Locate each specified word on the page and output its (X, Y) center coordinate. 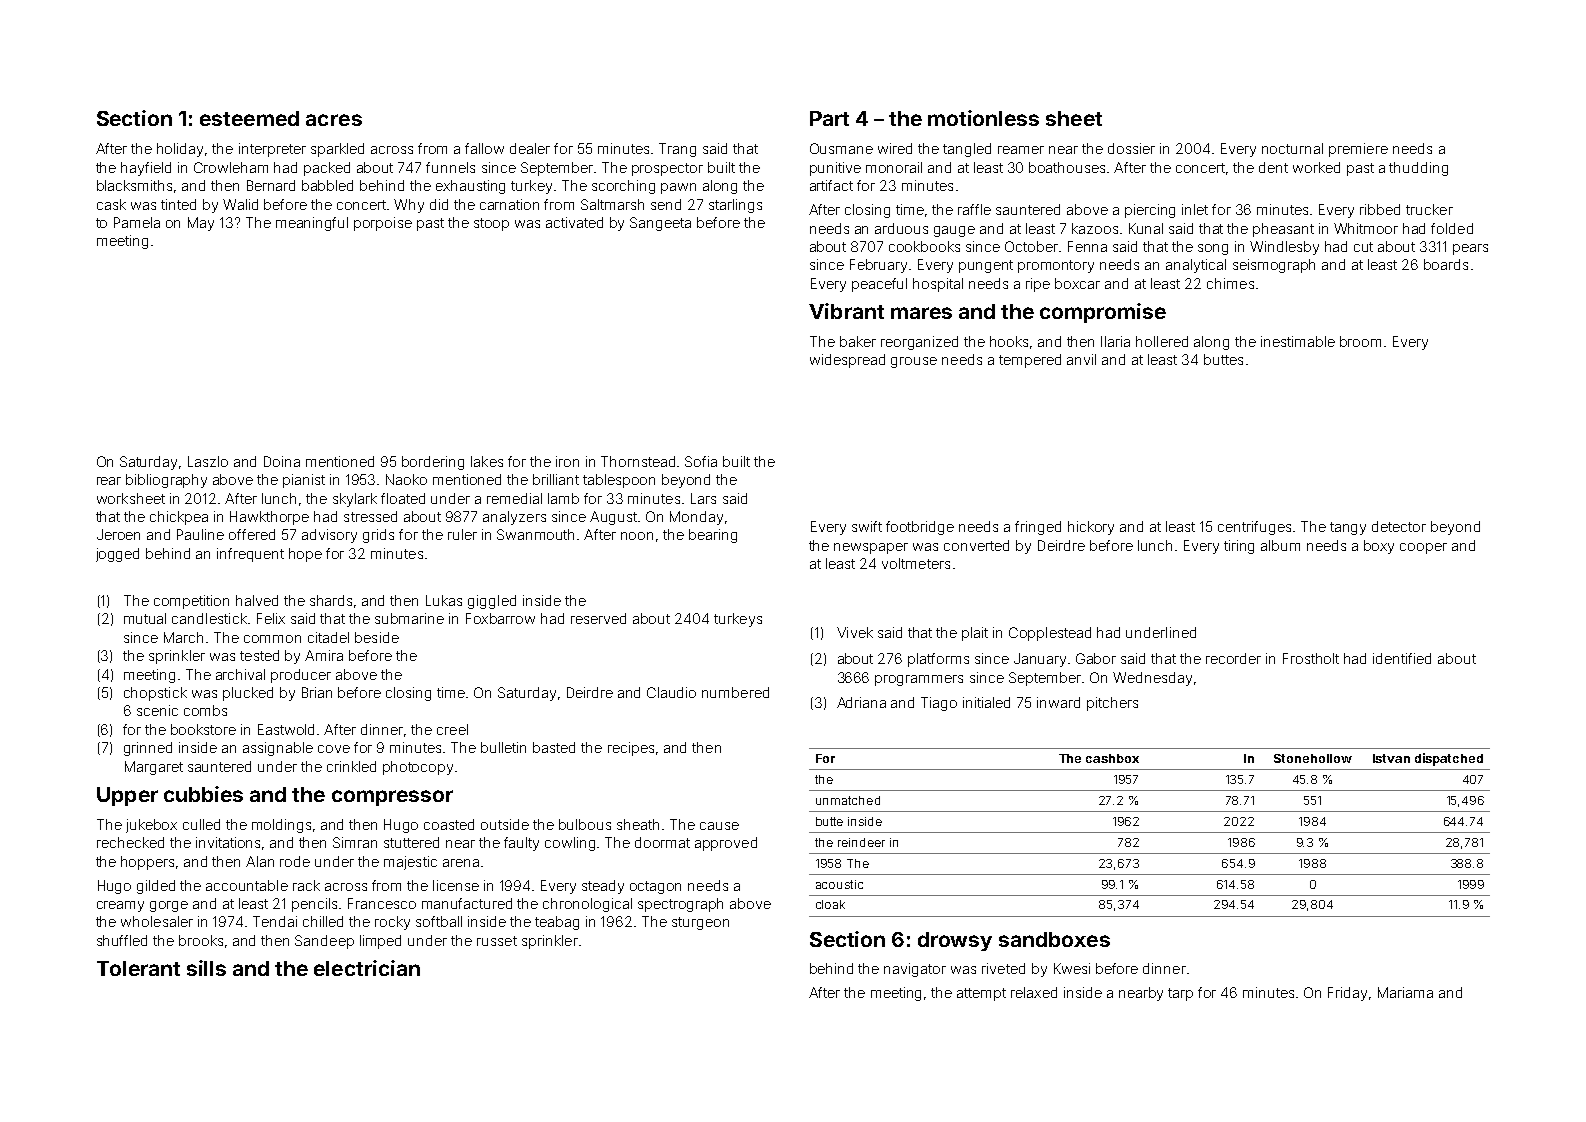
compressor (392, 798)
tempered (1030, 361)
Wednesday (1152, 679)
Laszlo (208, 461)
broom (1360, 341)
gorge (169, 906)
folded (1452, 228)
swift (867, 526)
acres (334, 120)
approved (726, 844)
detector (1399, 526)
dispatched (1449, 759)
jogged (117, 555)
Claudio (671, 692)
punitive (835, 169)
